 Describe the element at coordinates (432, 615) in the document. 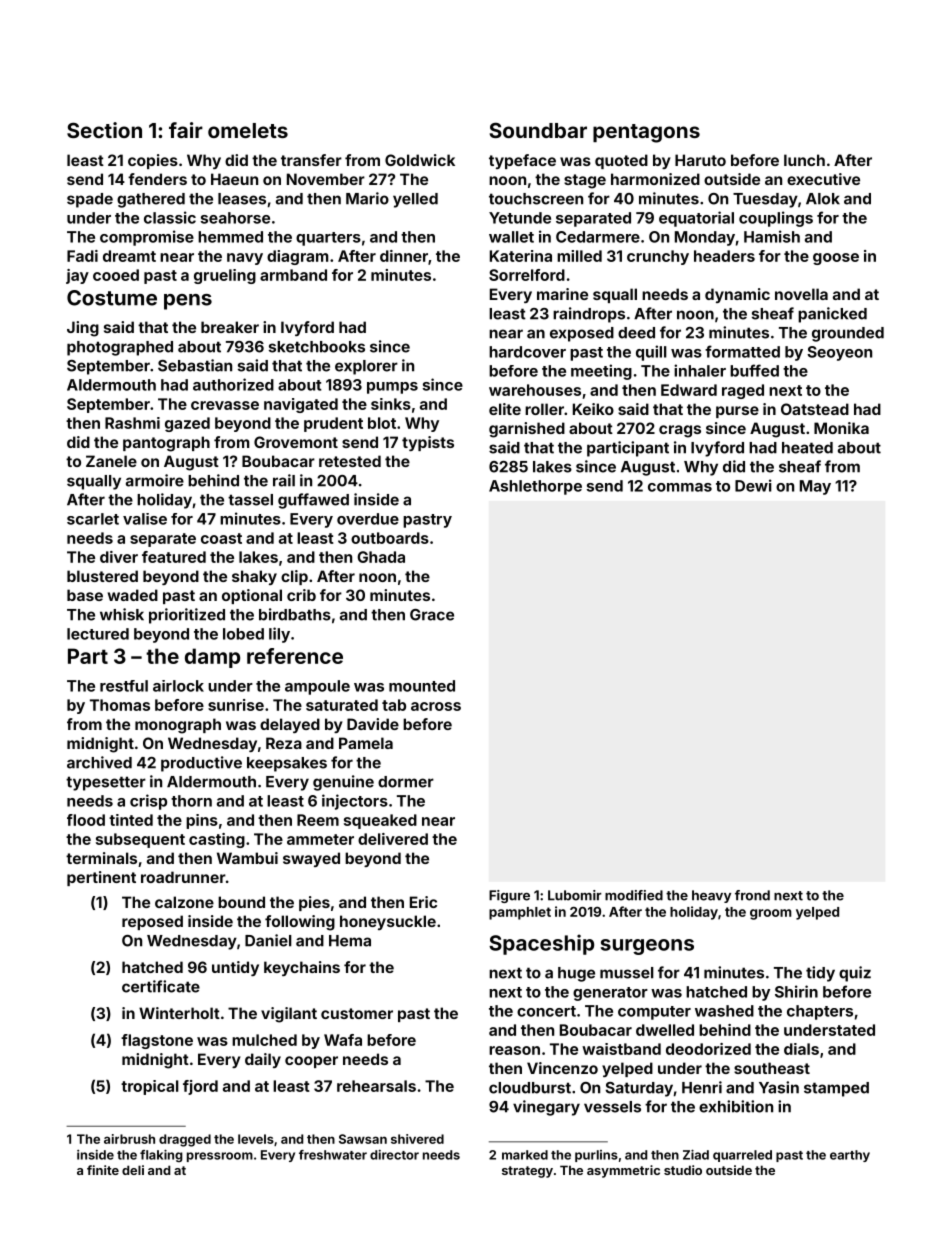

I see `Grace` at that location.
